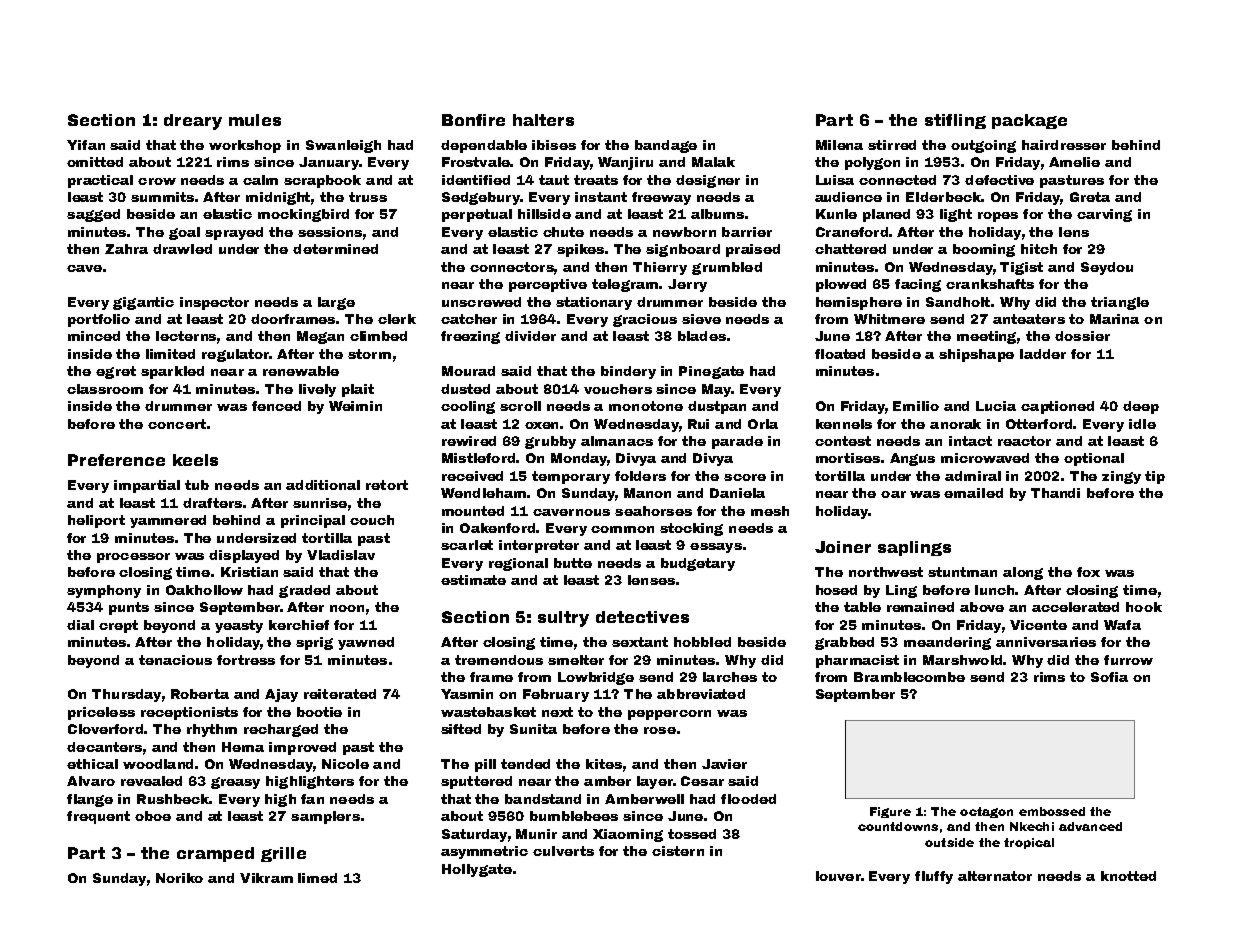  What do you see at coordinates (724, 764) in the page?
I see `Javier` at bounding box center [724, 764].
